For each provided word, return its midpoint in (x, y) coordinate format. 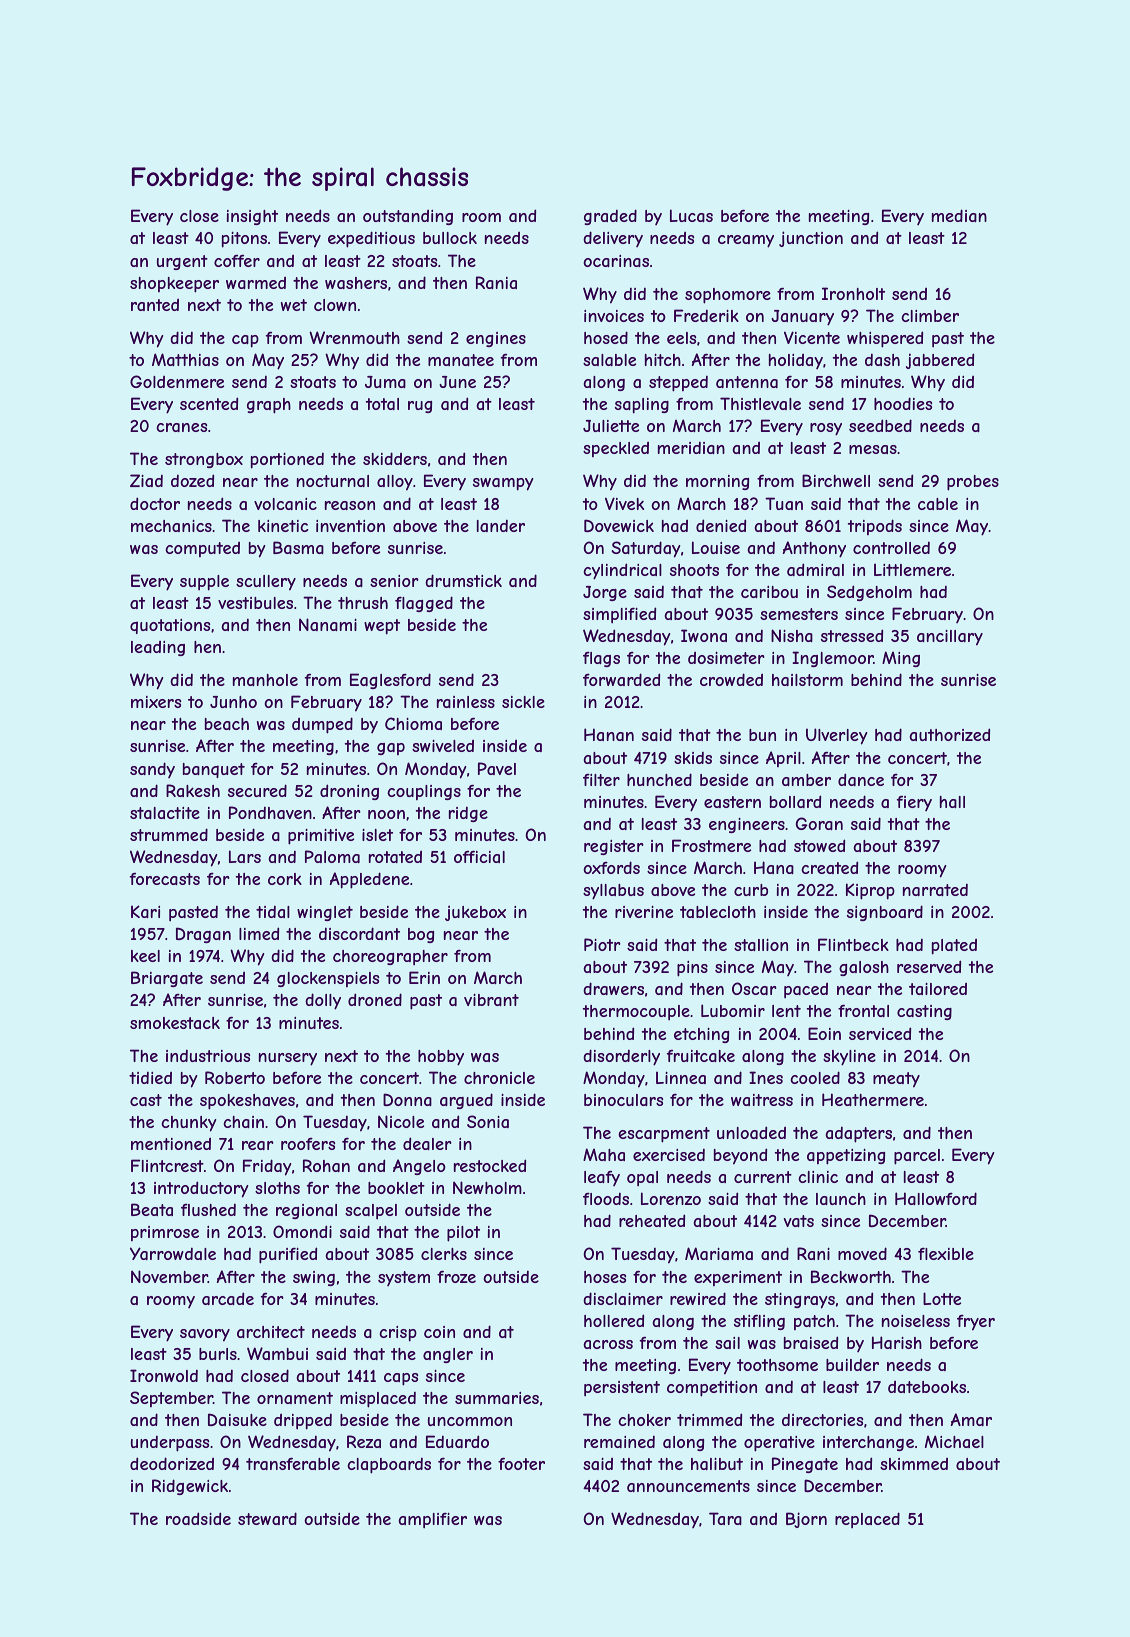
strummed (169, 834)
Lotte (942, 1298)
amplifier (432, 1520)
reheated (652, 1220)
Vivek (624, 503)
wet (294, 305)
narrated (935, 890)
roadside (198, 1518)
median (959, 215)
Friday (267, 1167)
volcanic (285, 504)
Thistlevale (760, 403)
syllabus (613, 892)
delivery (613, 239)
